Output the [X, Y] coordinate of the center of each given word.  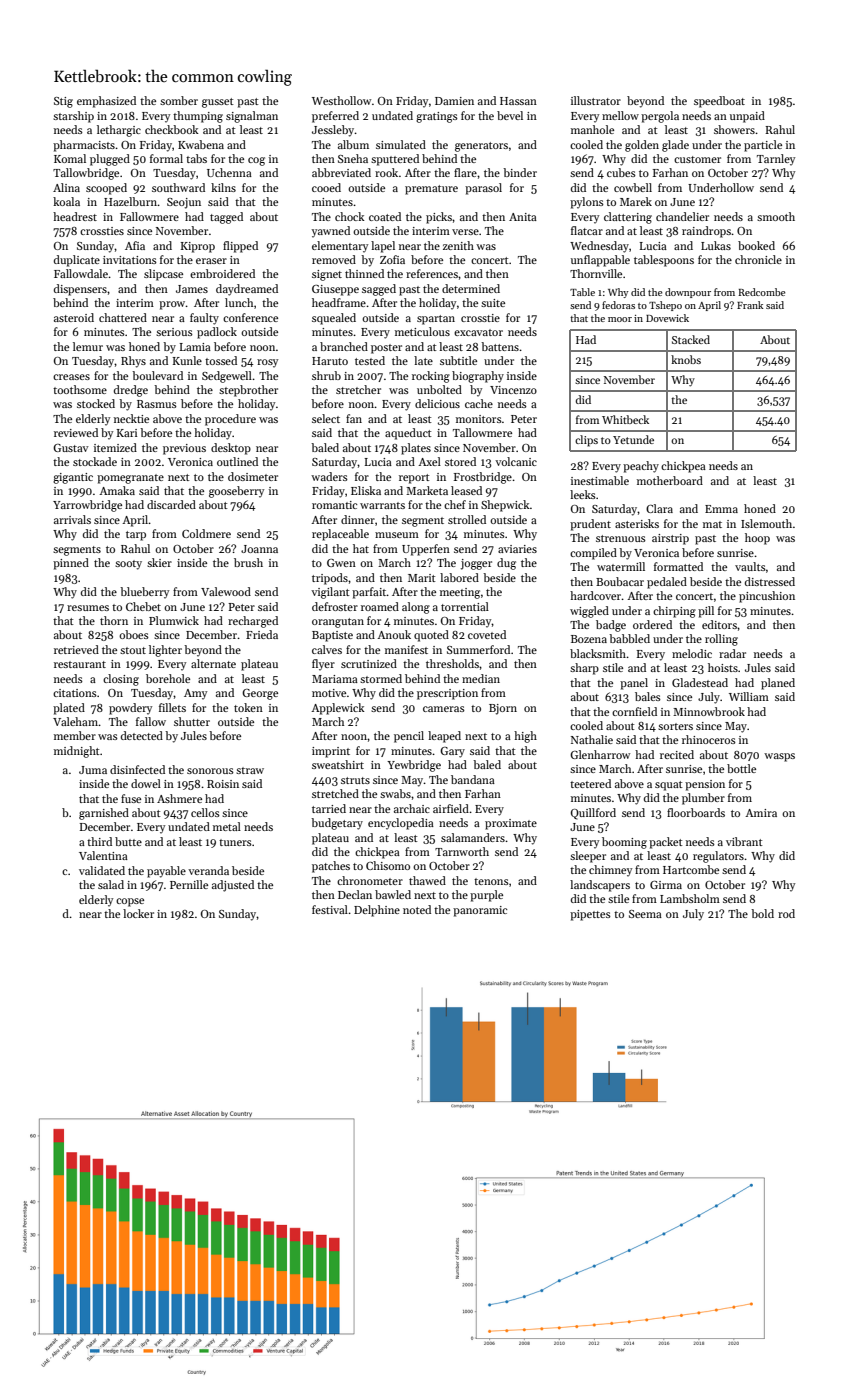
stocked [96, 403]
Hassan [518, 101]
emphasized [106, 102]
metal [227, 826]
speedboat [719, 102]
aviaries [517, 549]
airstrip [670, 539]
